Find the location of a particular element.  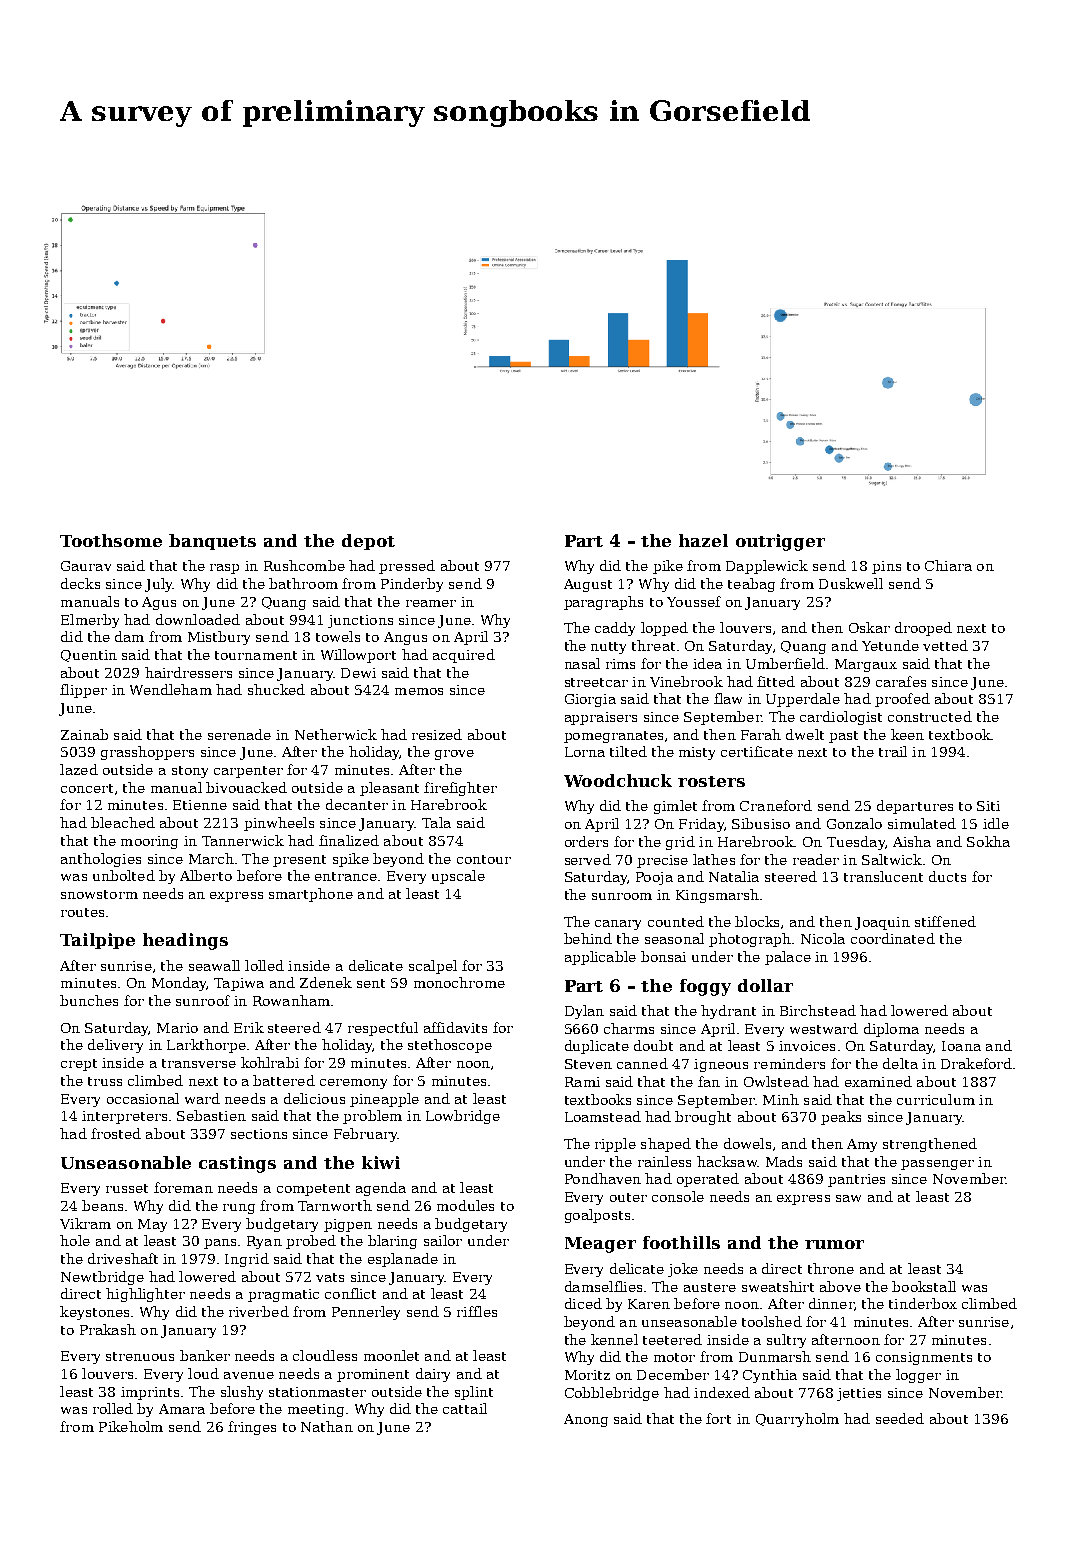

foothills is located at coordinates (681, 1242).
